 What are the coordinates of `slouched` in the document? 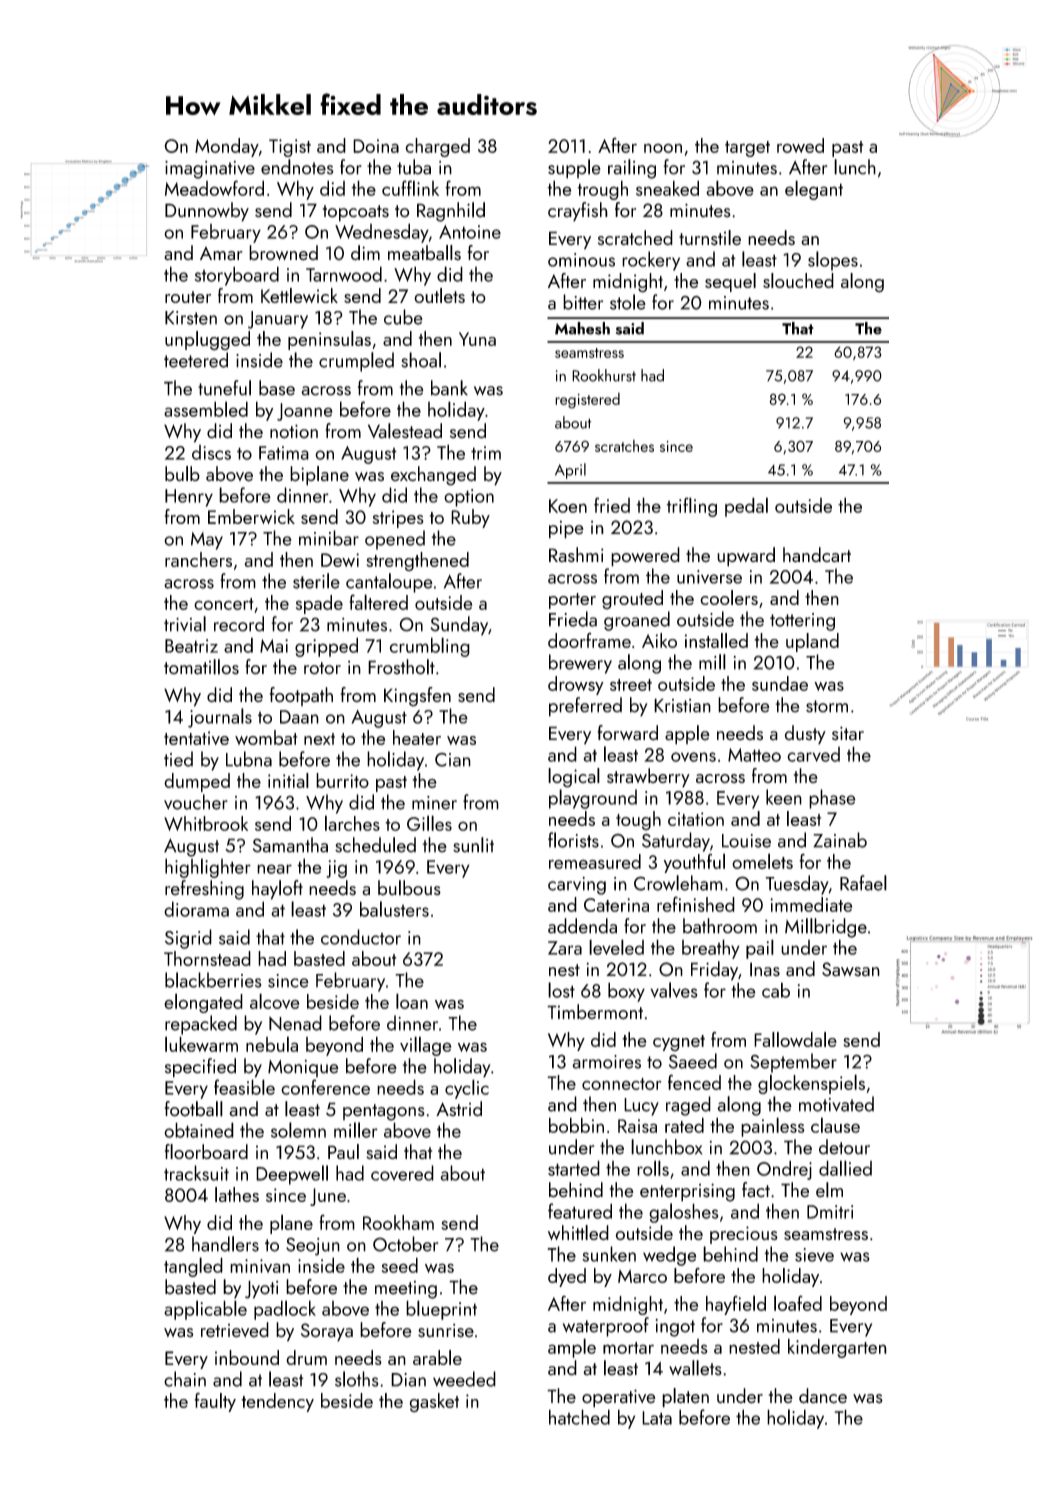 It's located at (798, 280).
